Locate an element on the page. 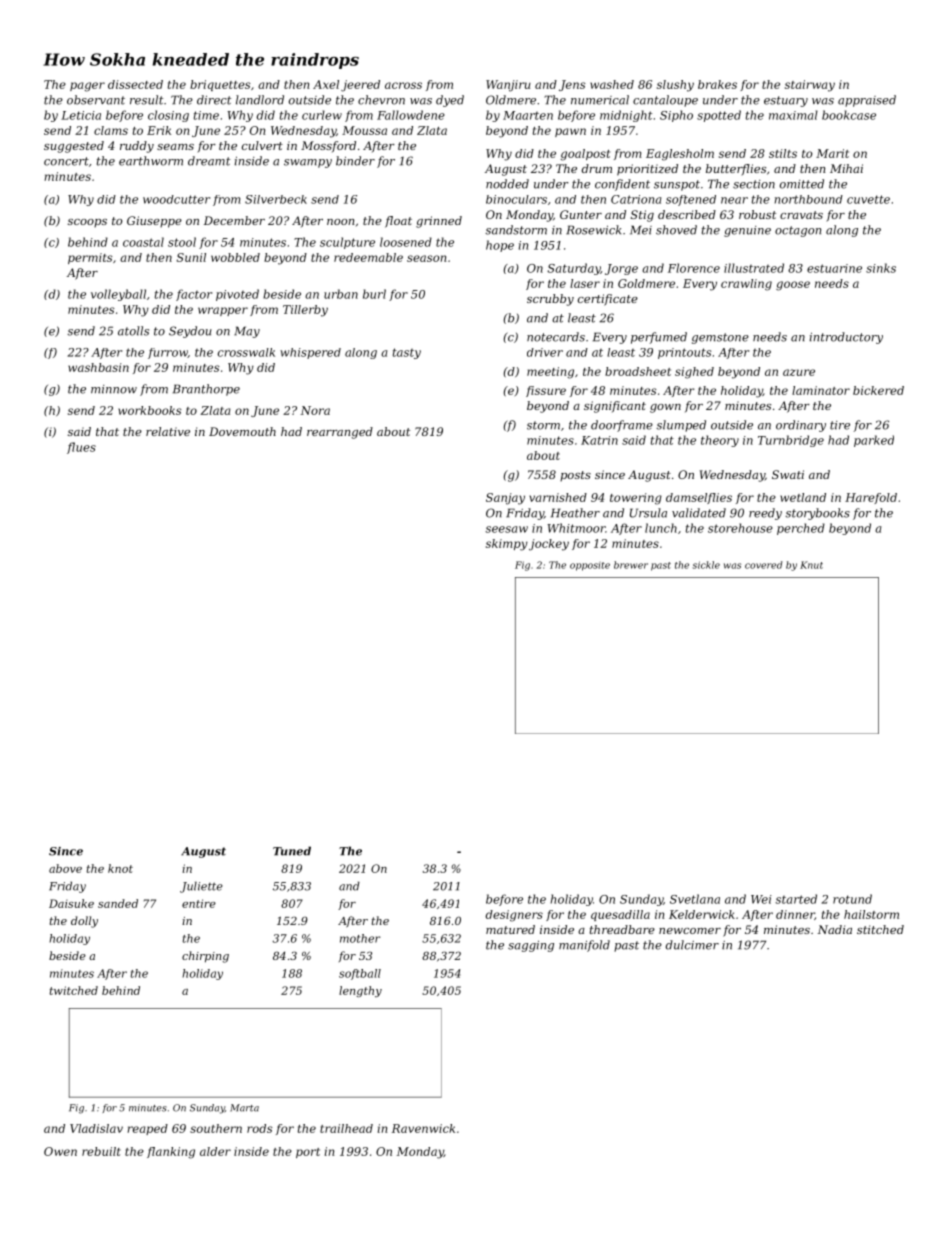 This document has height=1233, width=952. Knut is located at coordinates (811, 565).
